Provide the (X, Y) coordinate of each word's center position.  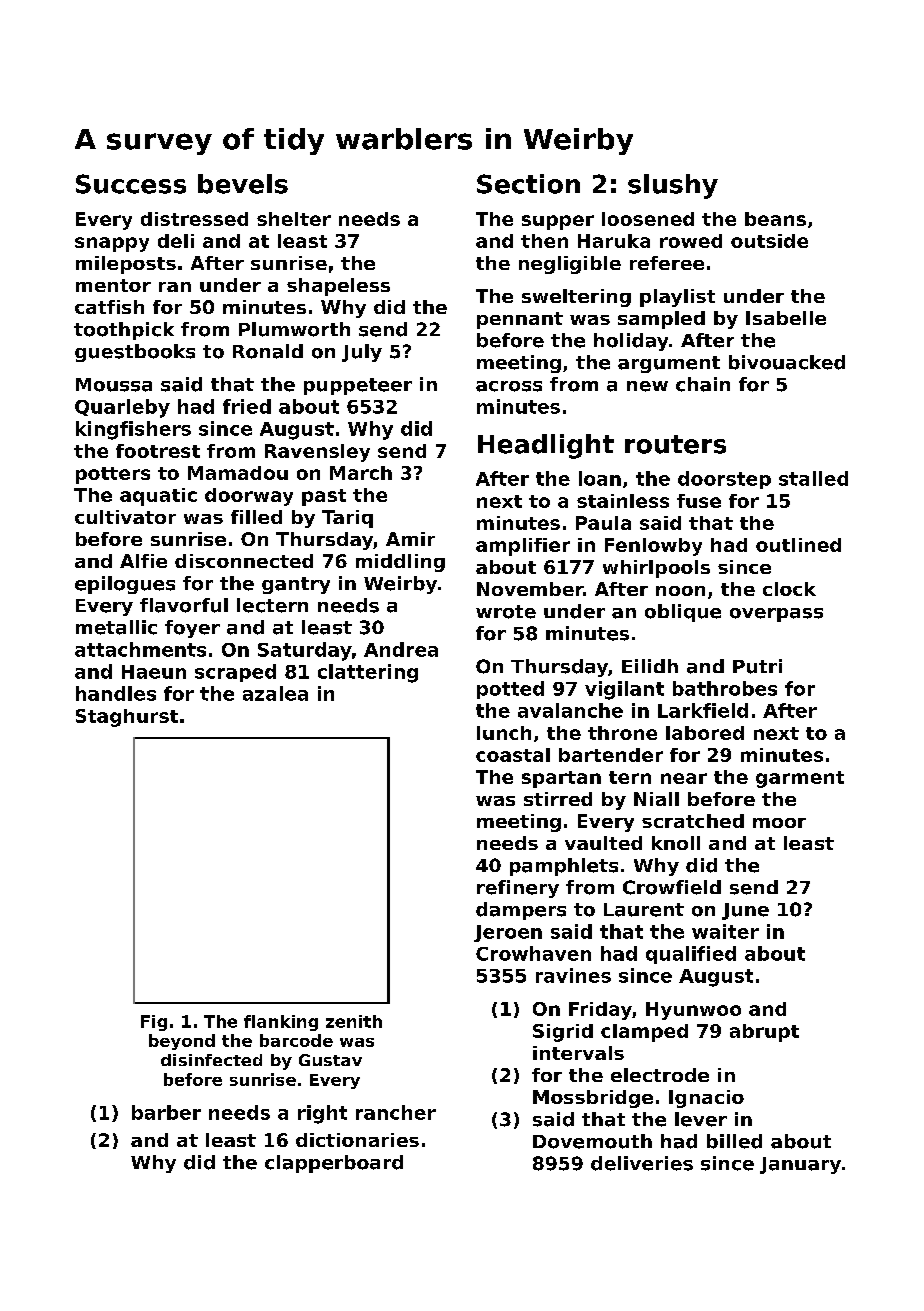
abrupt (764, 1033)
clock (789, 589)
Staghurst (127, 718)
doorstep (724, 480)
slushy (673, 186)
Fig (154, 1023)
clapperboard (334, 1164)
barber (166, 1112)
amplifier (523, 547)
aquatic (158, 497)
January (800, 1165)
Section (528, 184)
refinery (518, 889)
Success (131, 184)
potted (510, 690)
